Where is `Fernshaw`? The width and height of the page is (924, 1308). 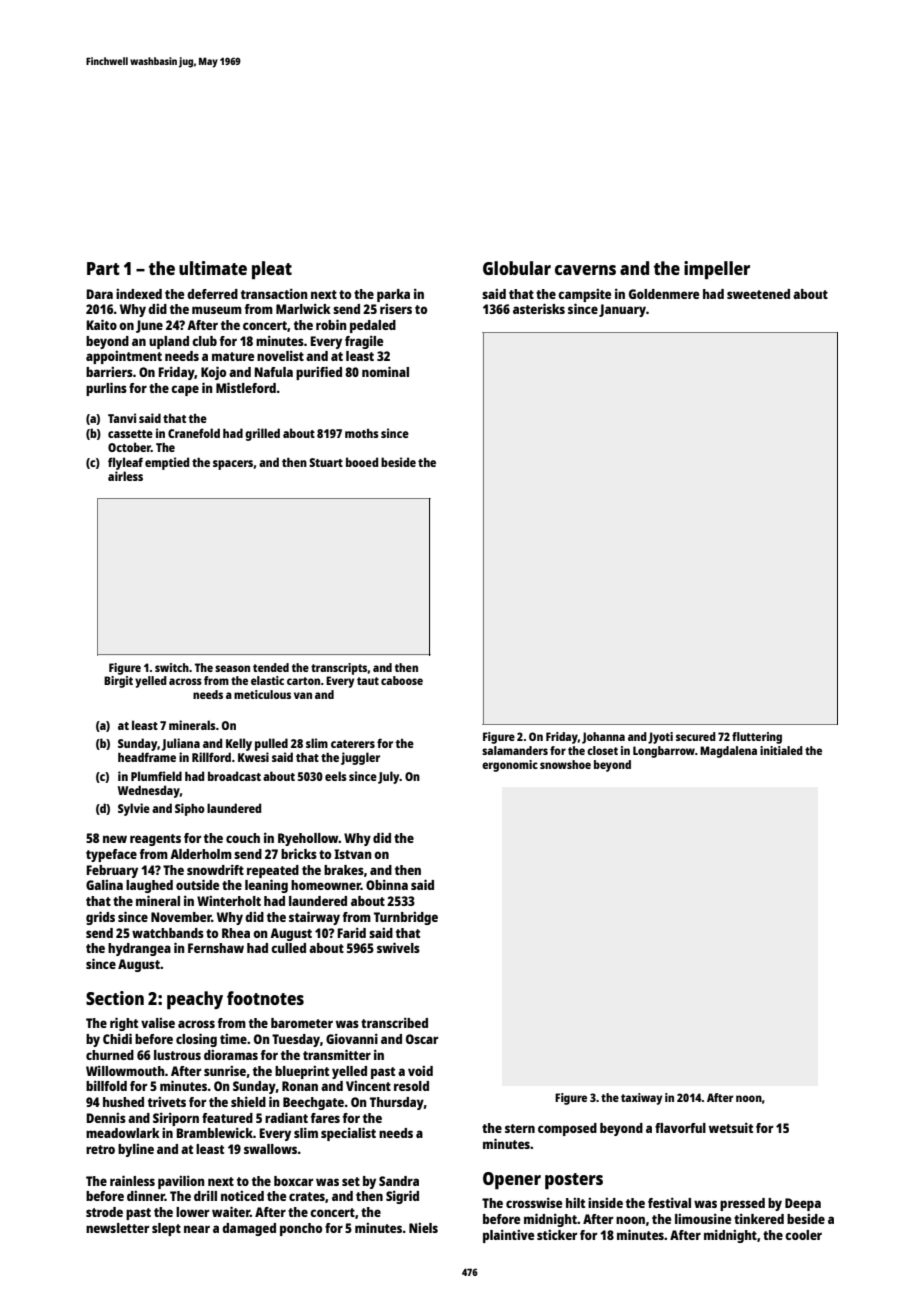
Fernshaw is located at coordinates (216, 948).
